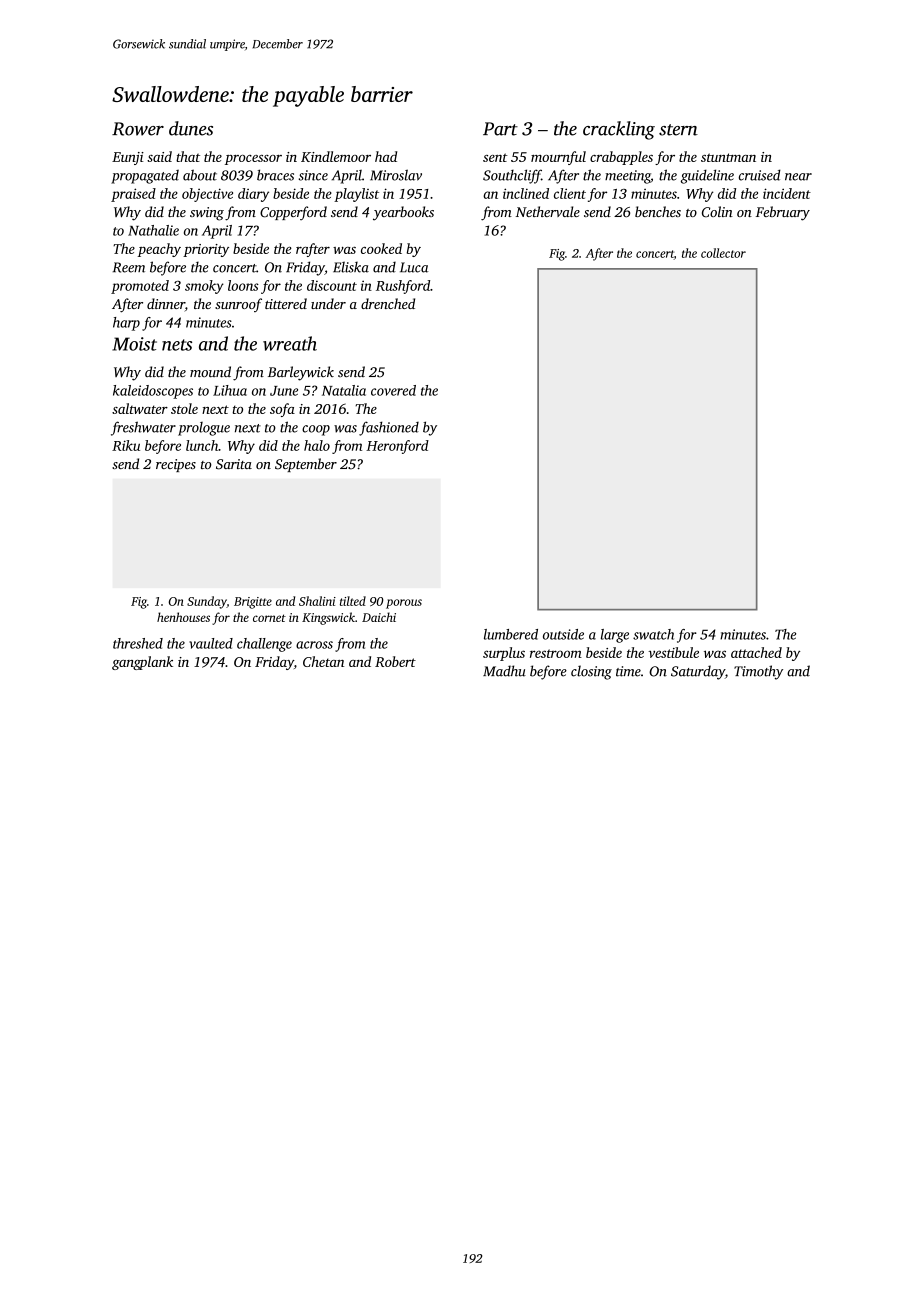 The image size is (924, 1308). Describe the element at coordinates (653, 634) in the screenshot. I see `swatch` at that location.
